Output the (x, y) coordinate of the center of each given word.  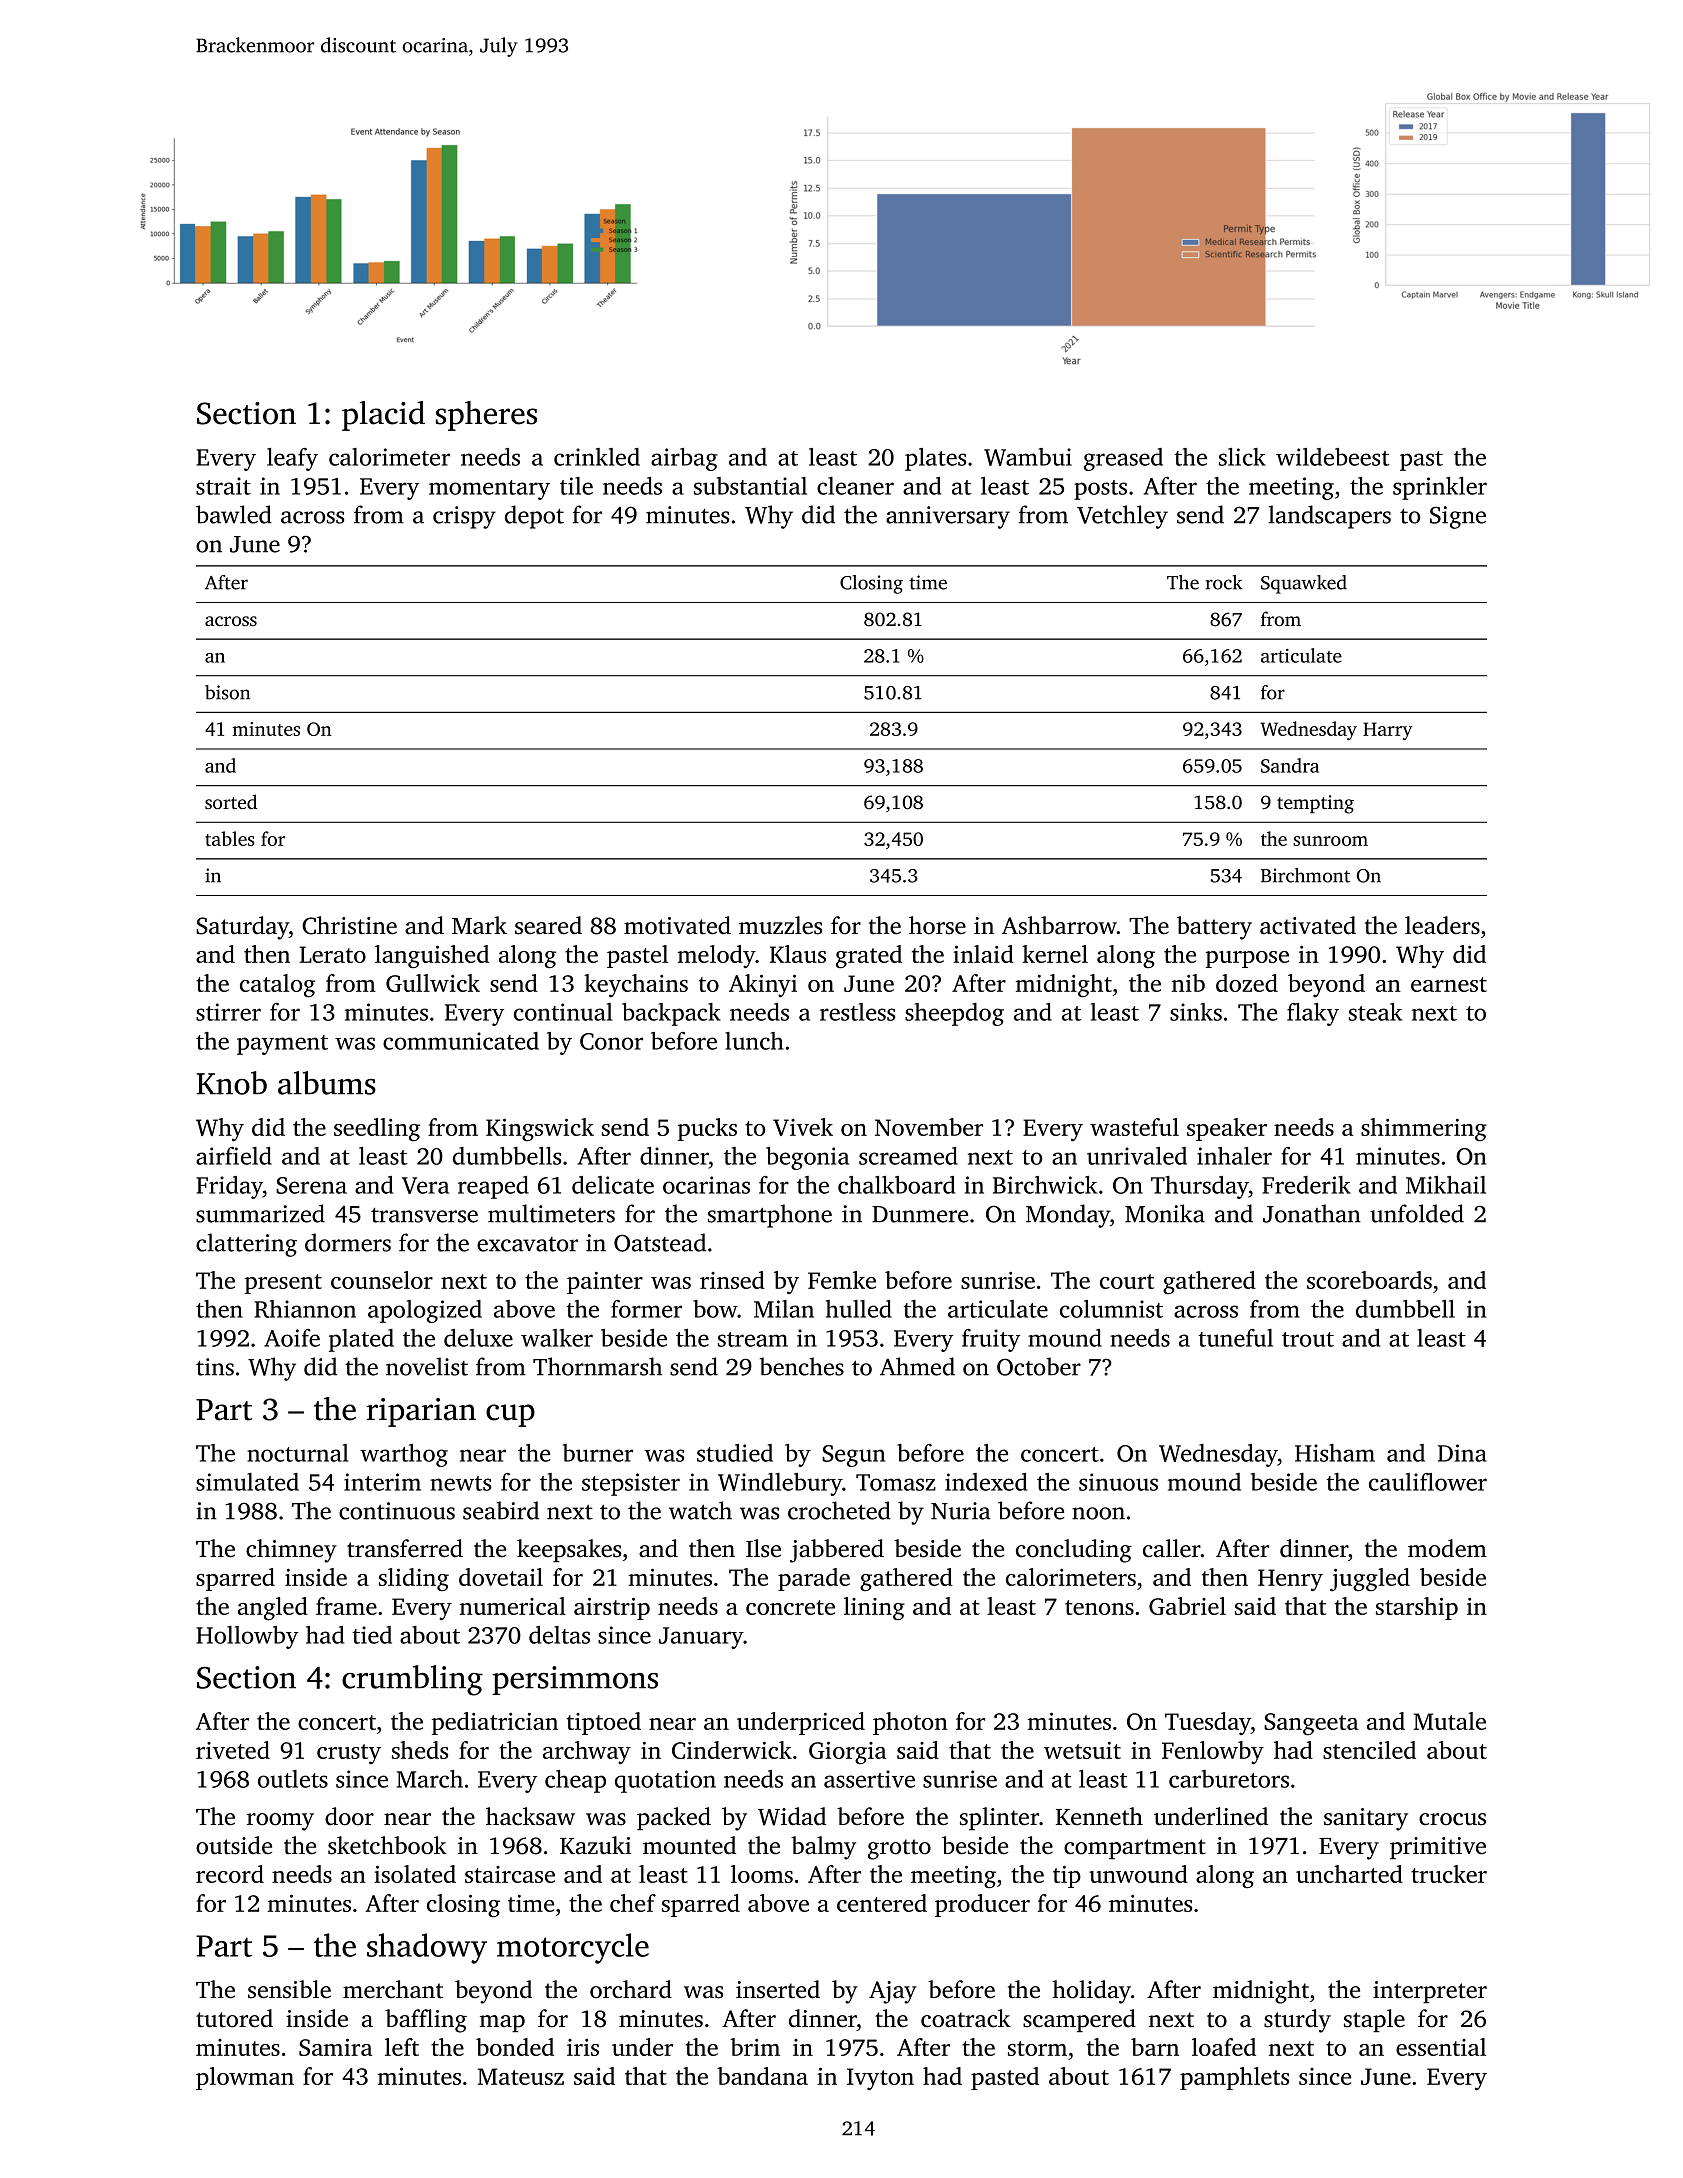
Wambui (1028, 457)
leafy (292, 459)
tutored (234, 2018)
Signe (1458, 517)
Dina (1462, 1453)
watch (700, 1510)
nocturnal (297, 1453)
